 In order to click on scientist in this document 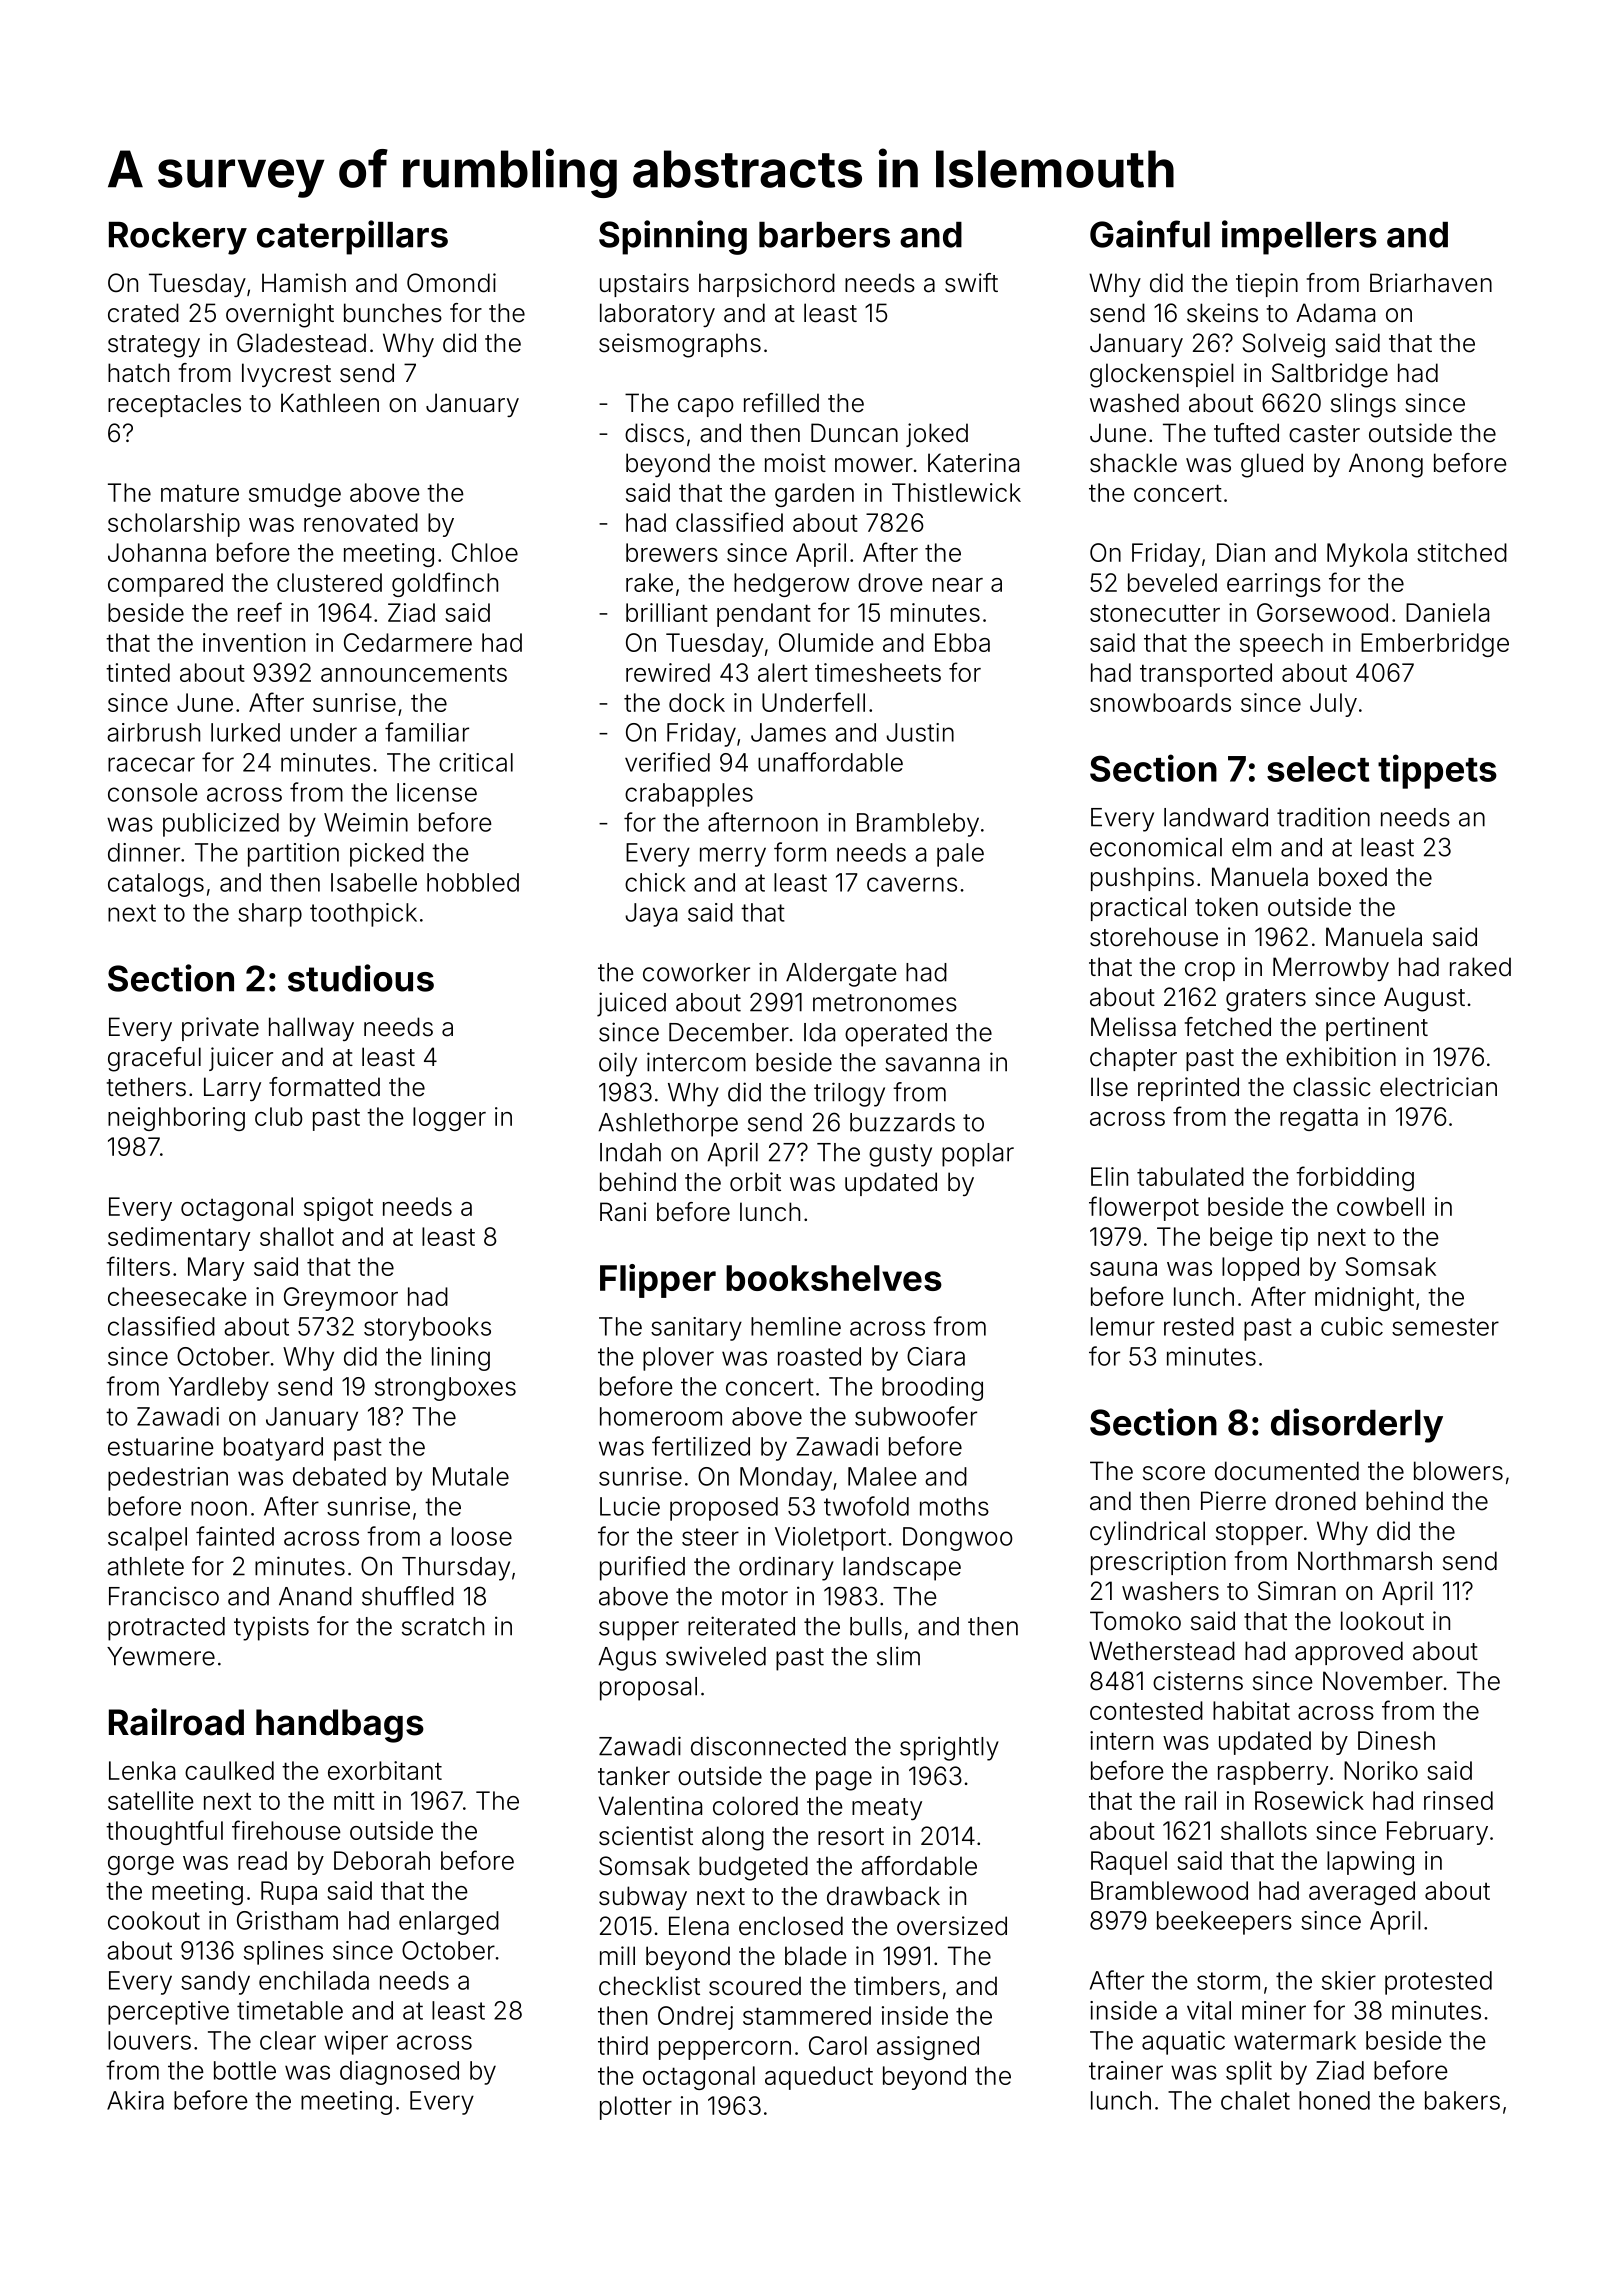, I will do `click(646, 1836)`.
